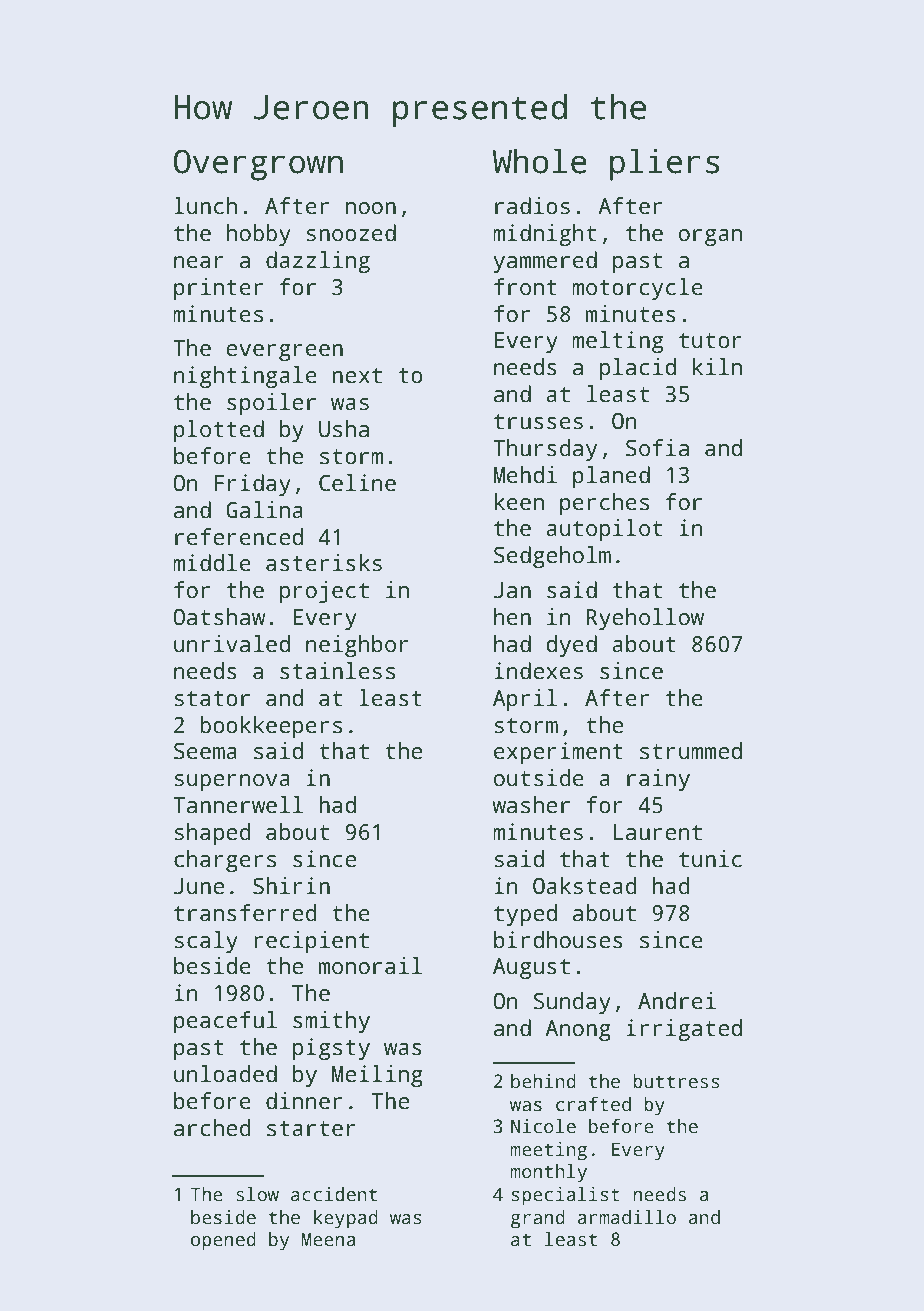  What do you see at coordinates (552, 557) in the screenshot?
I see `Sedgeholm` at bounding box center [552, 557].
